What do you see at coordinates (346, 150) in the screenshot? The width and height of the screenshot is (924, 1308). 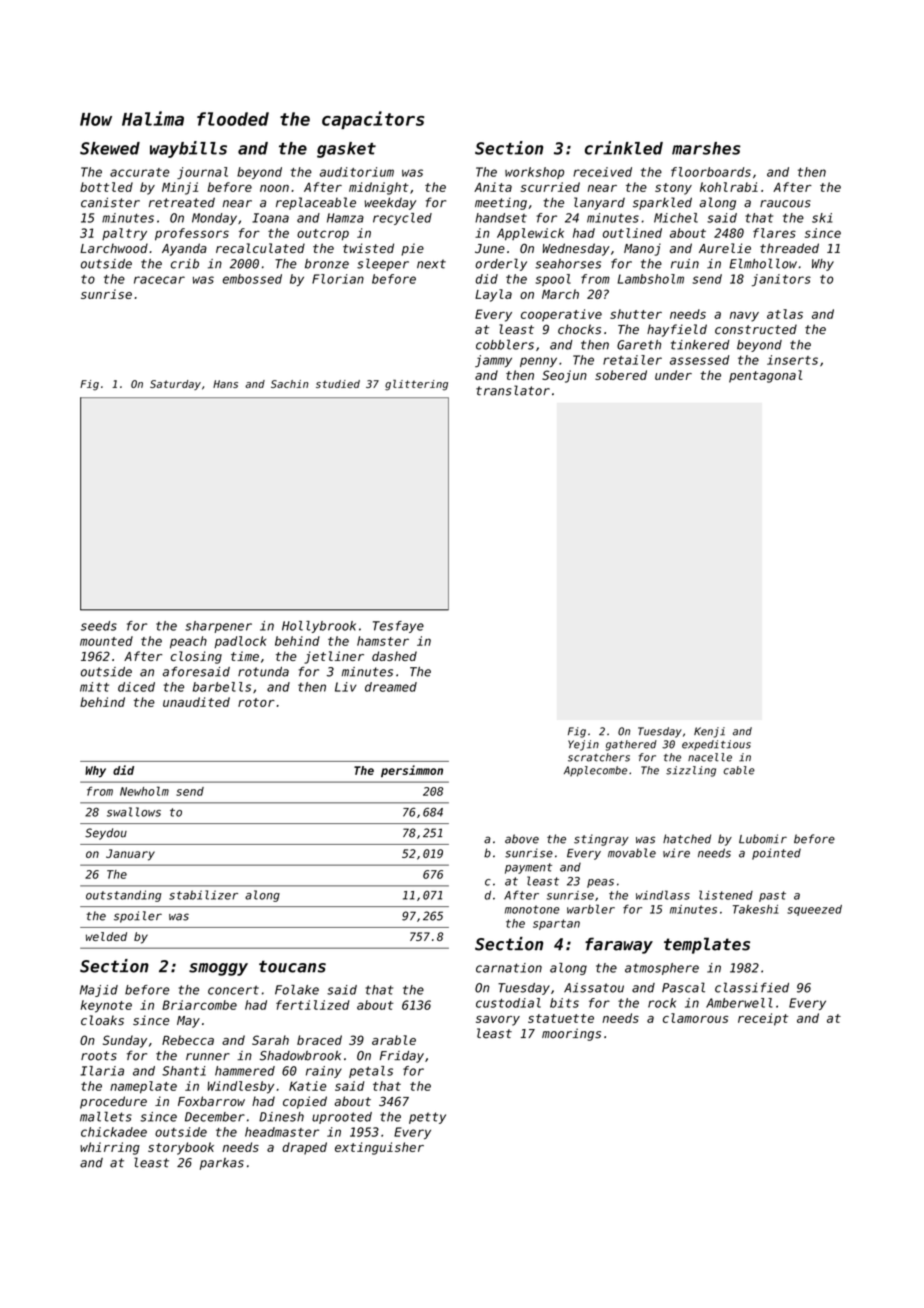 I see `gasket` at bounding box center [346, 150].
